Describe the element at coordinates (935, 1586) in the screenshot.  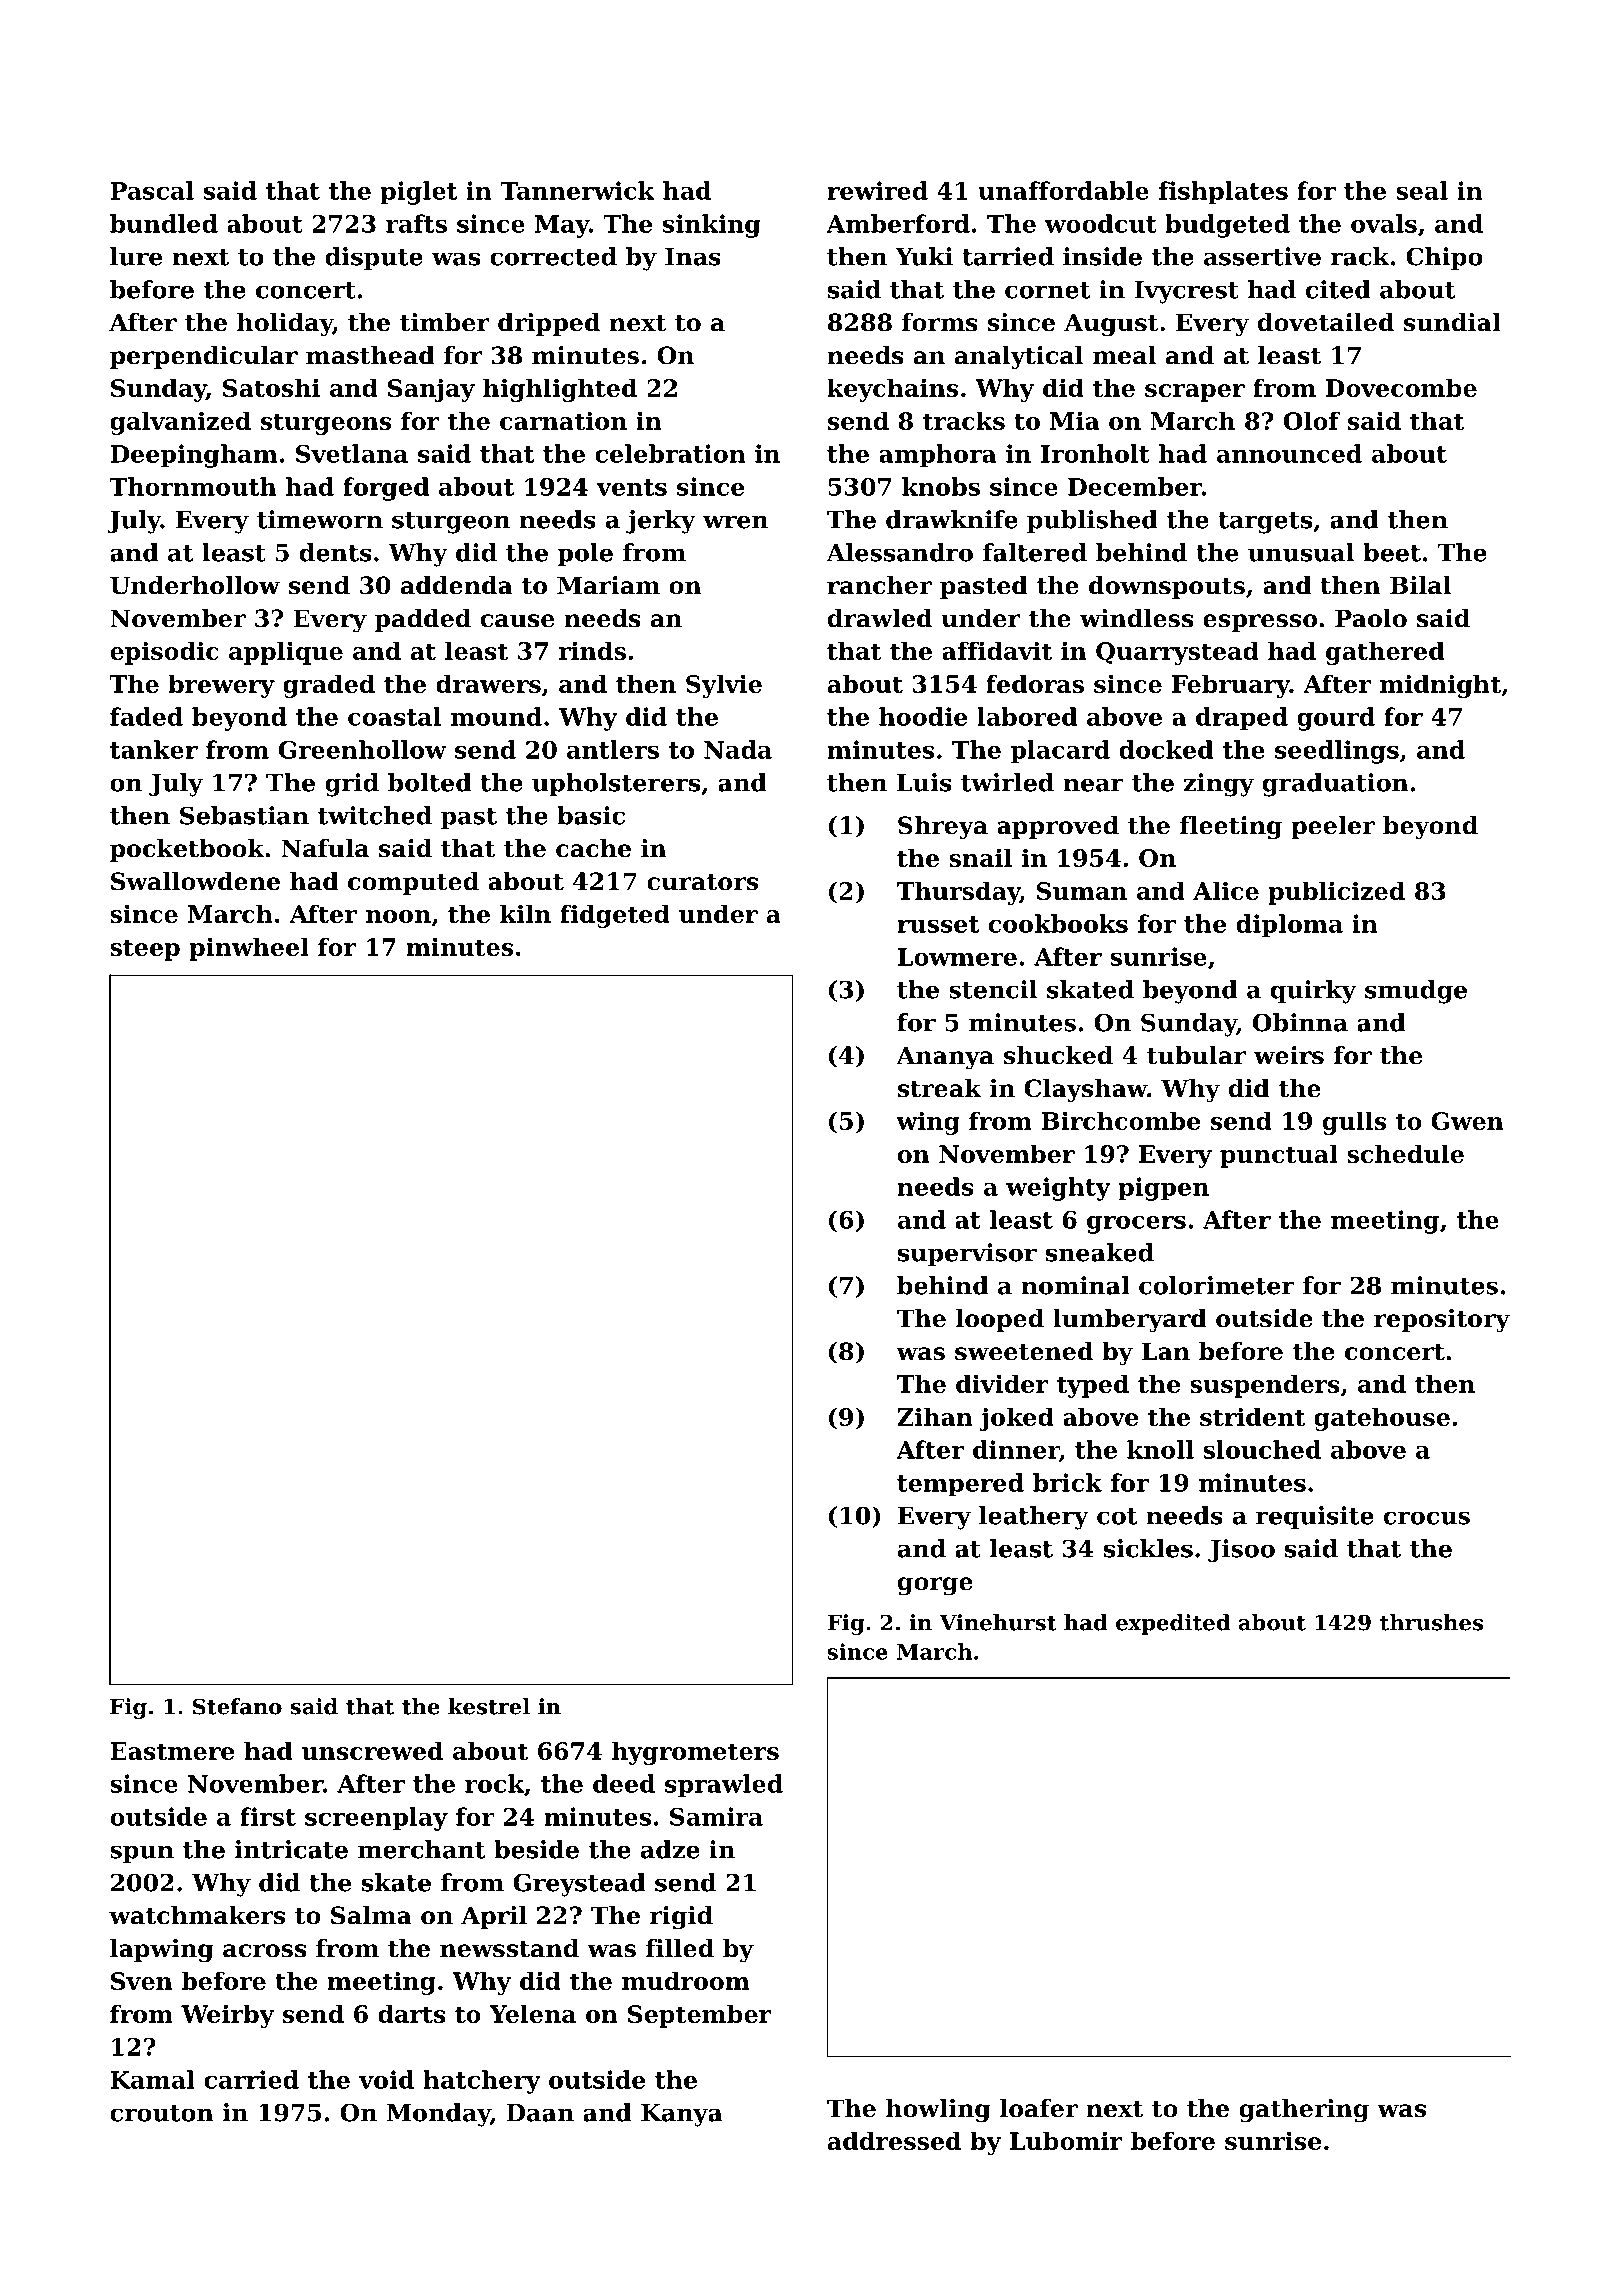
I see `gorge` at that location.
